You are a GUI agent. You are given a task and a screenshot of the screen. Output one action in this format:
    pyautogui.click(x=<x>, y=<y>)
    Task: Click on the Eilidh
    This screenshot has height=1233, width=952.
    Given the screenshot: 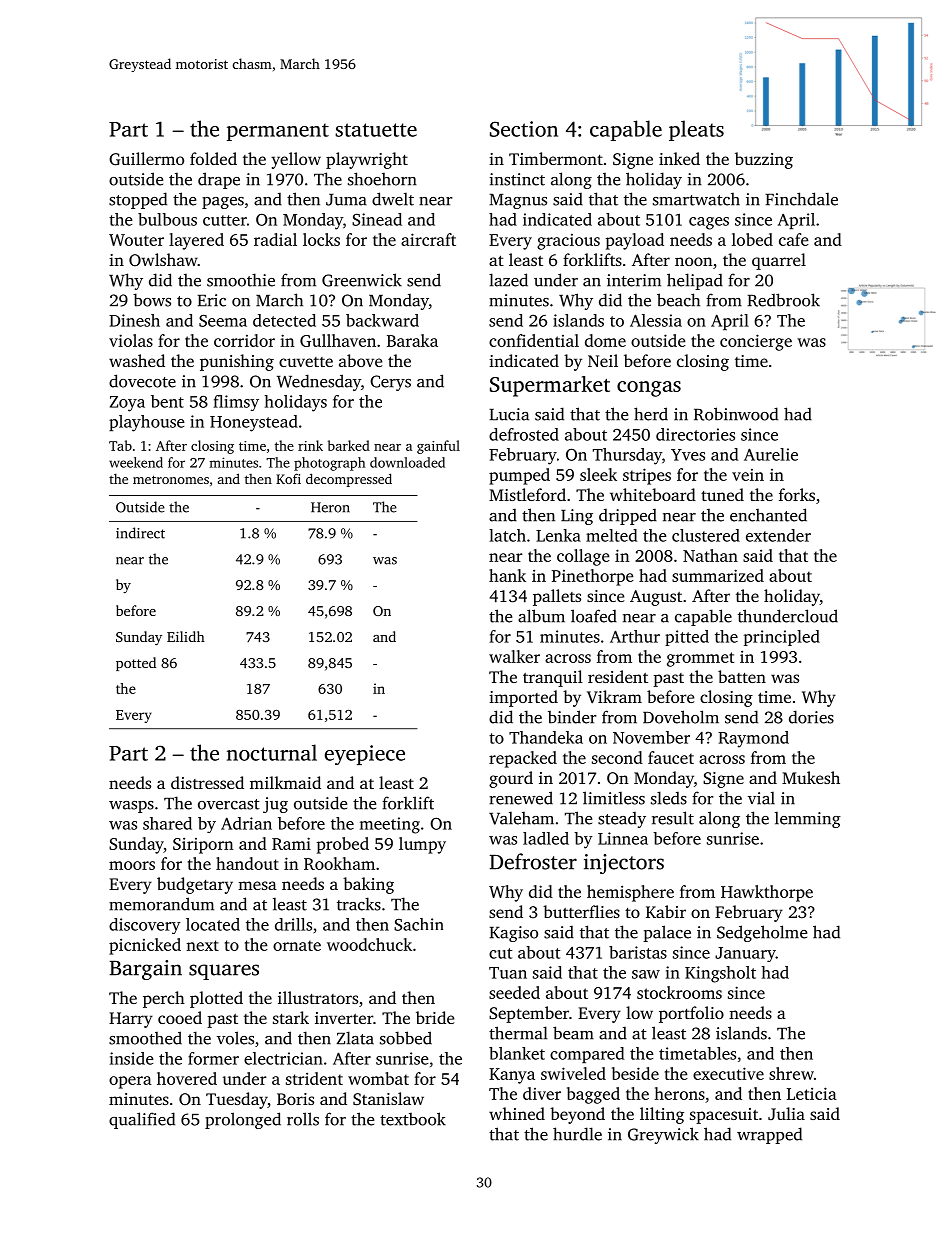 What is the action you would take?
    pyautogui.click(x=186, y=636)
